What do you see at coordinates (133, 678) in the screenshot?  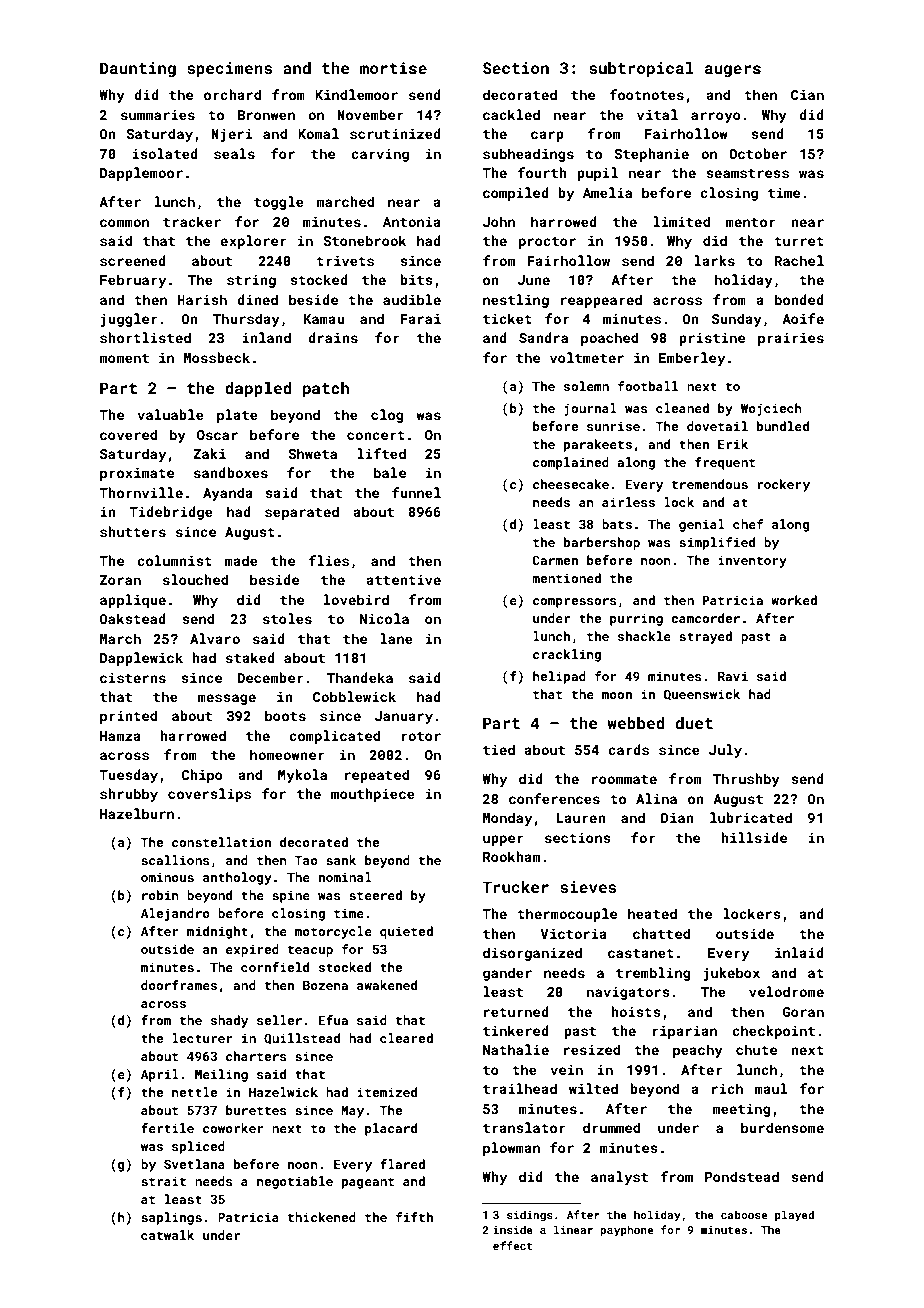 I see `cisterns` at bounding box center [133, 678].
